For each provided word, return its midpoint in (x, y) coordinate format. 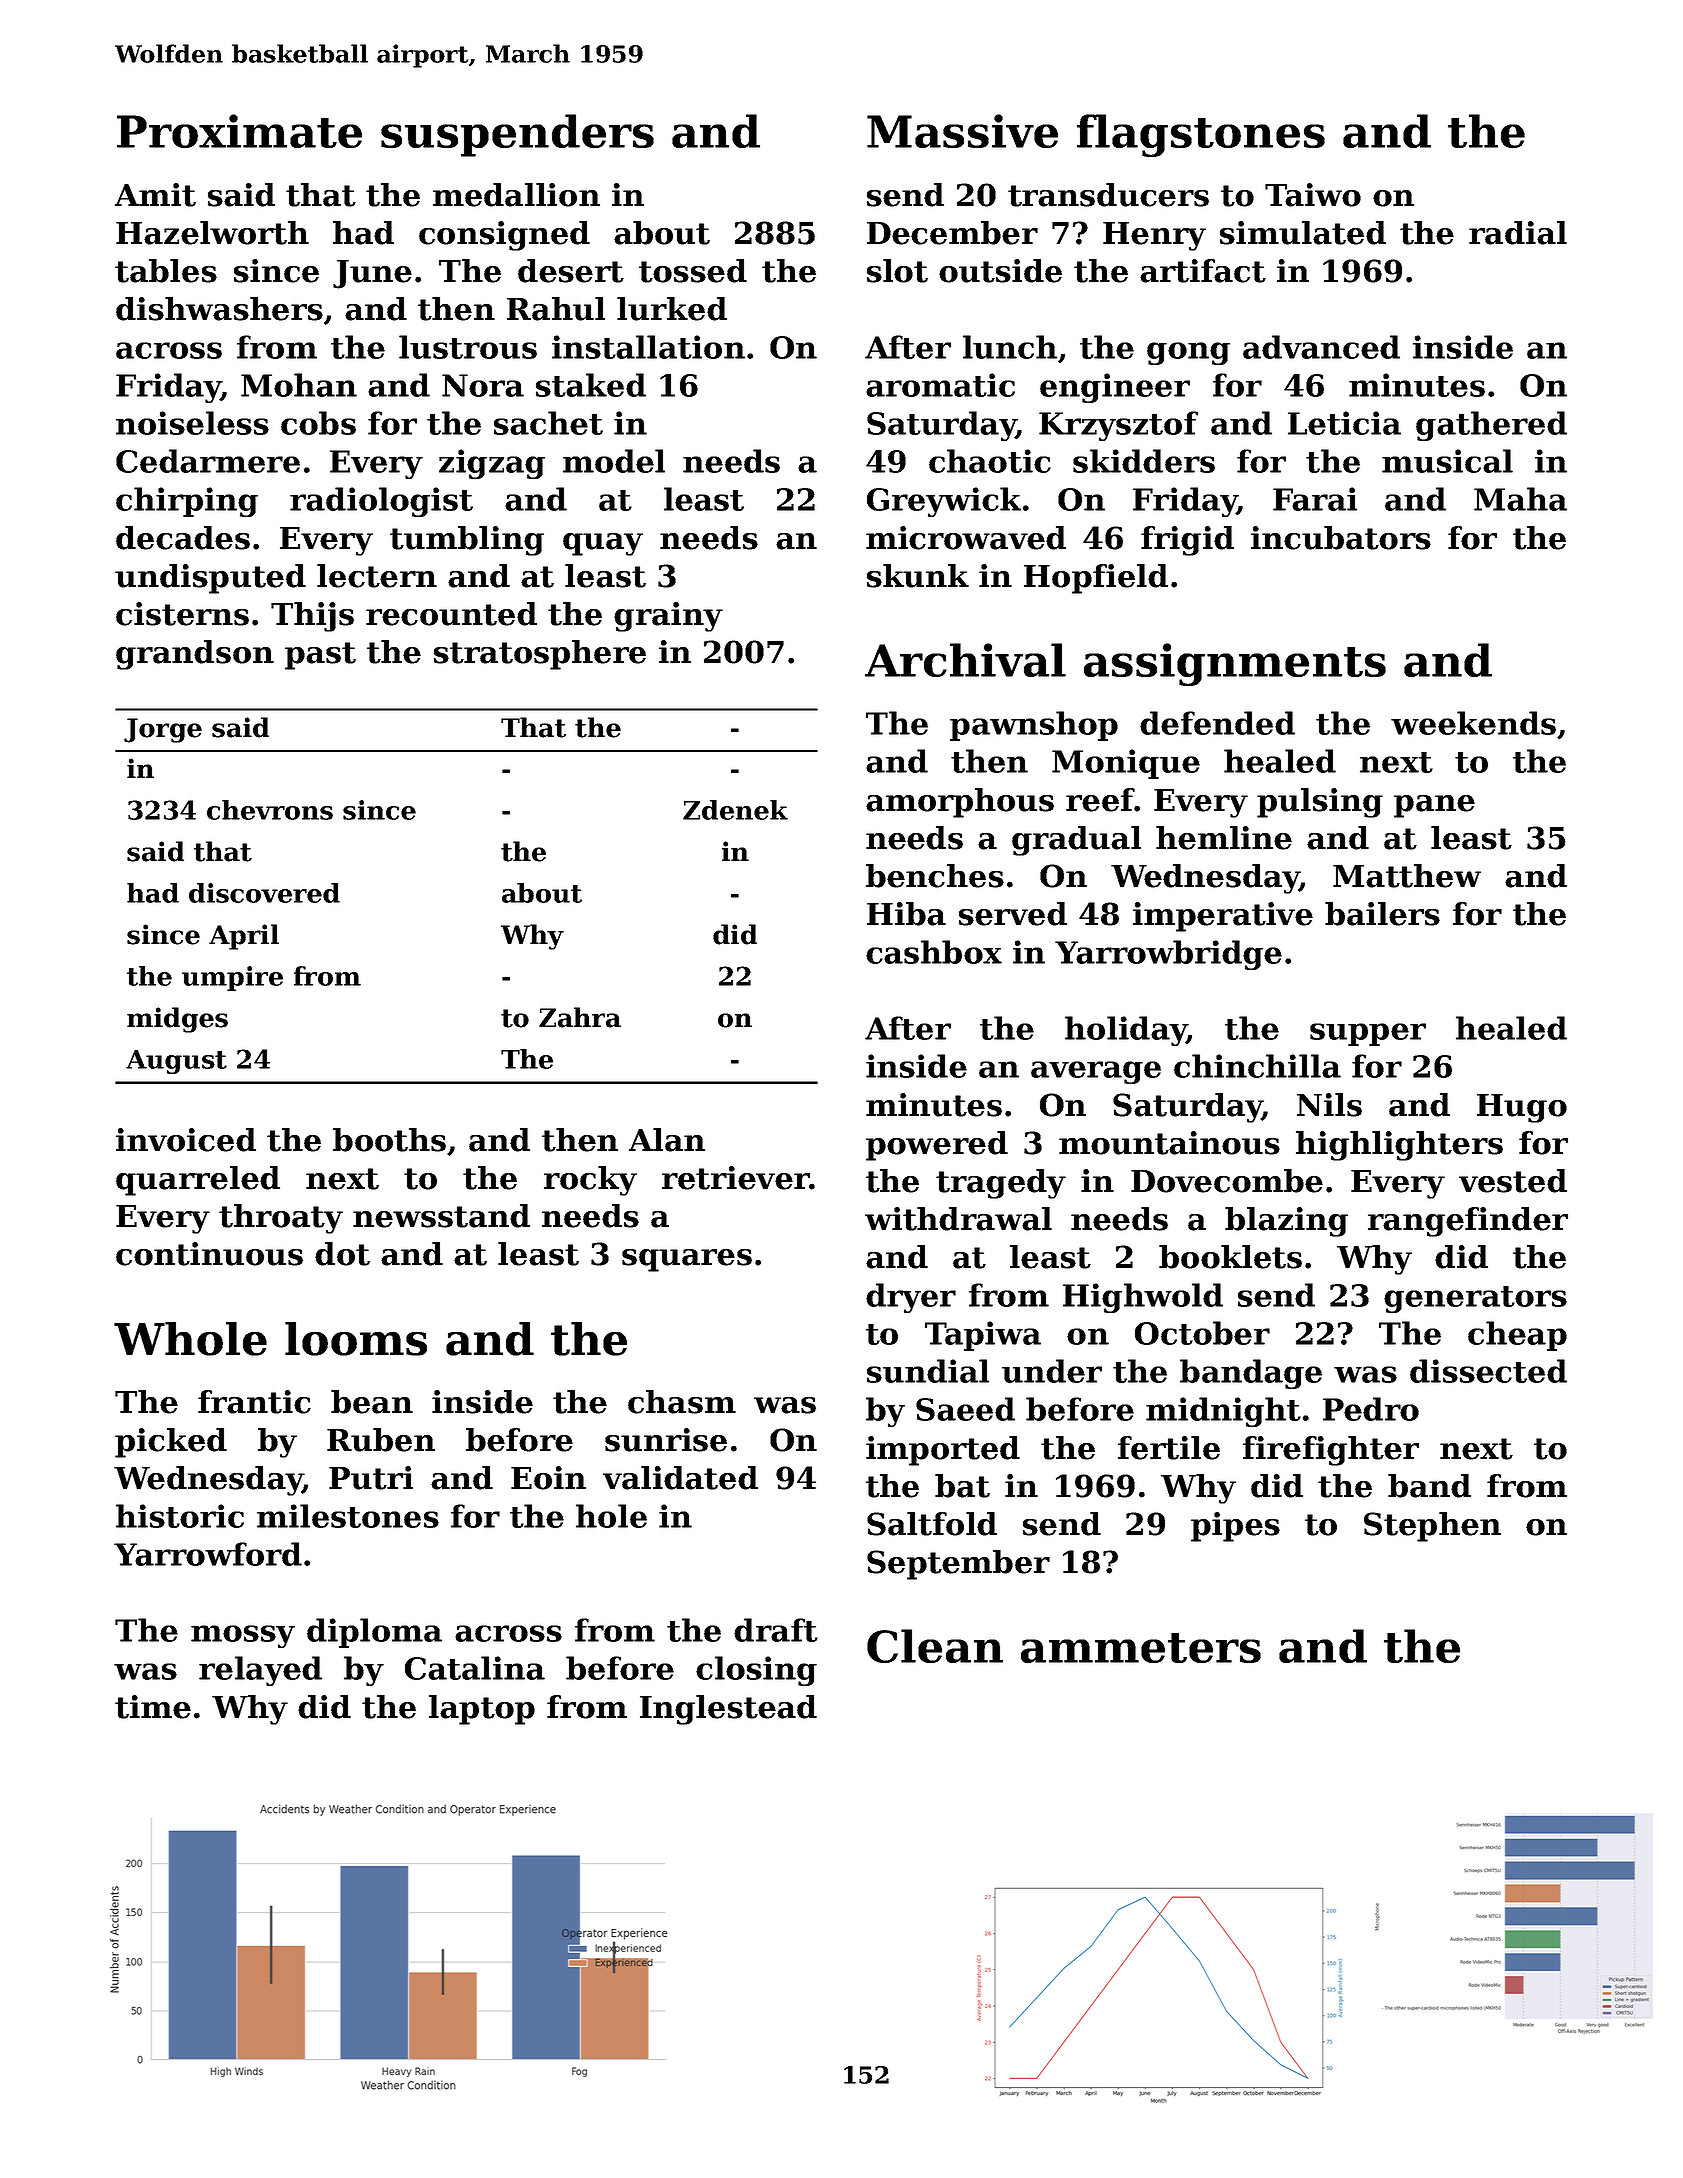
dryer (911, 1298)
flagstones (1201, 135)
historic (180, 1516)
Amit (155, 195)
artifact (1203, 271)
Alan (667, 1140)
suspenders (517, 135)
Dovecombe (1227, 1181)
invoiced (186, 1140)
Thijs (312, 617)
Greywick (944, 502)
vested (1513, 1181)
